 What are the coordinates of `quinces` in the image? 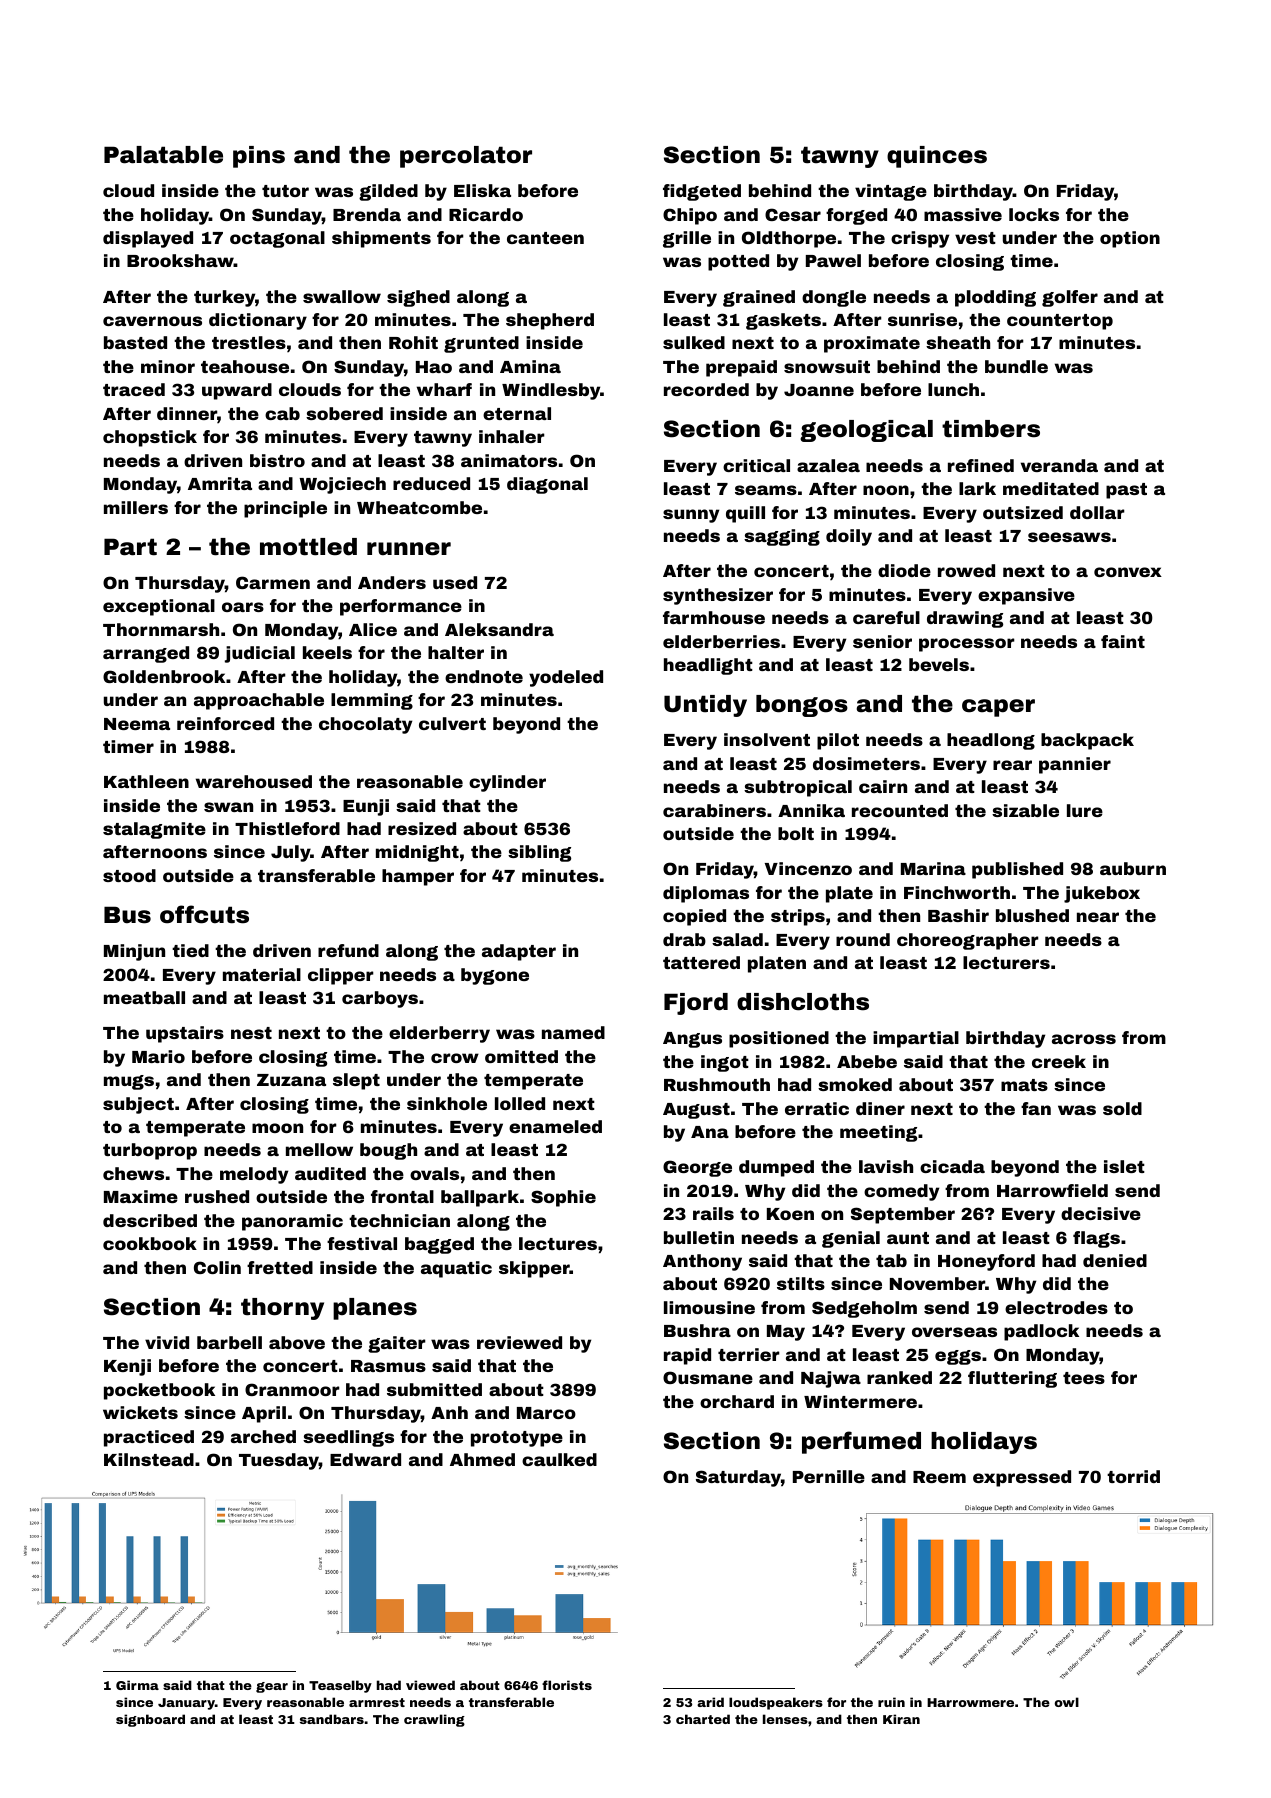 It's located at (937, 157).
